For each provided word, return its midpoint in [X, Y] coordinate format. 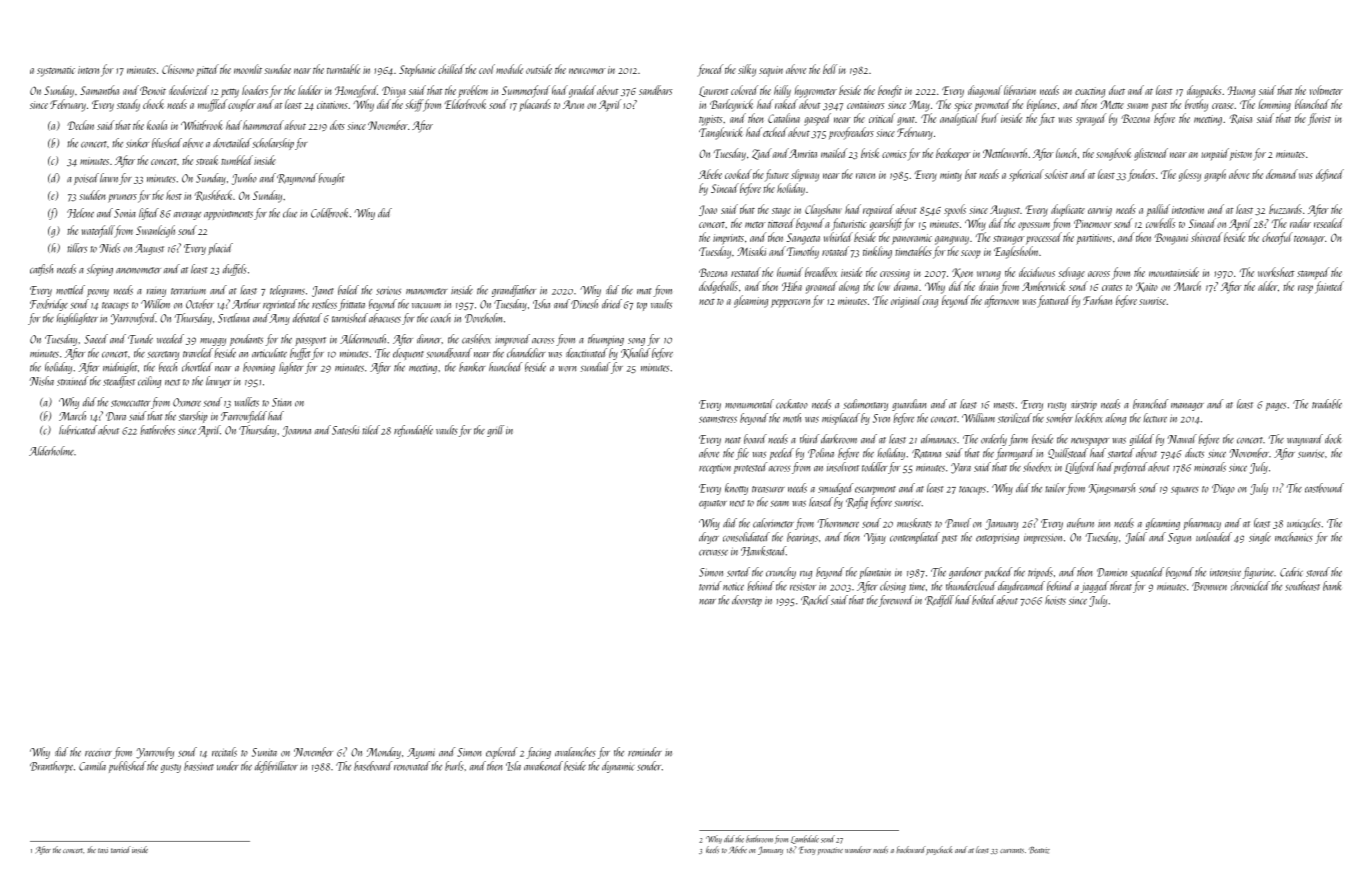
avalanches [575, 752]
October [200, 304]
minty [951, 176]
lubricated [78, 430]
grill [495, 431]
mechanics [1294, 537]
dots [337, 125]
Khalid [635, 353]
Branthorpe [51, 767]
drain [988, 286]
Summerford [526, 91]
